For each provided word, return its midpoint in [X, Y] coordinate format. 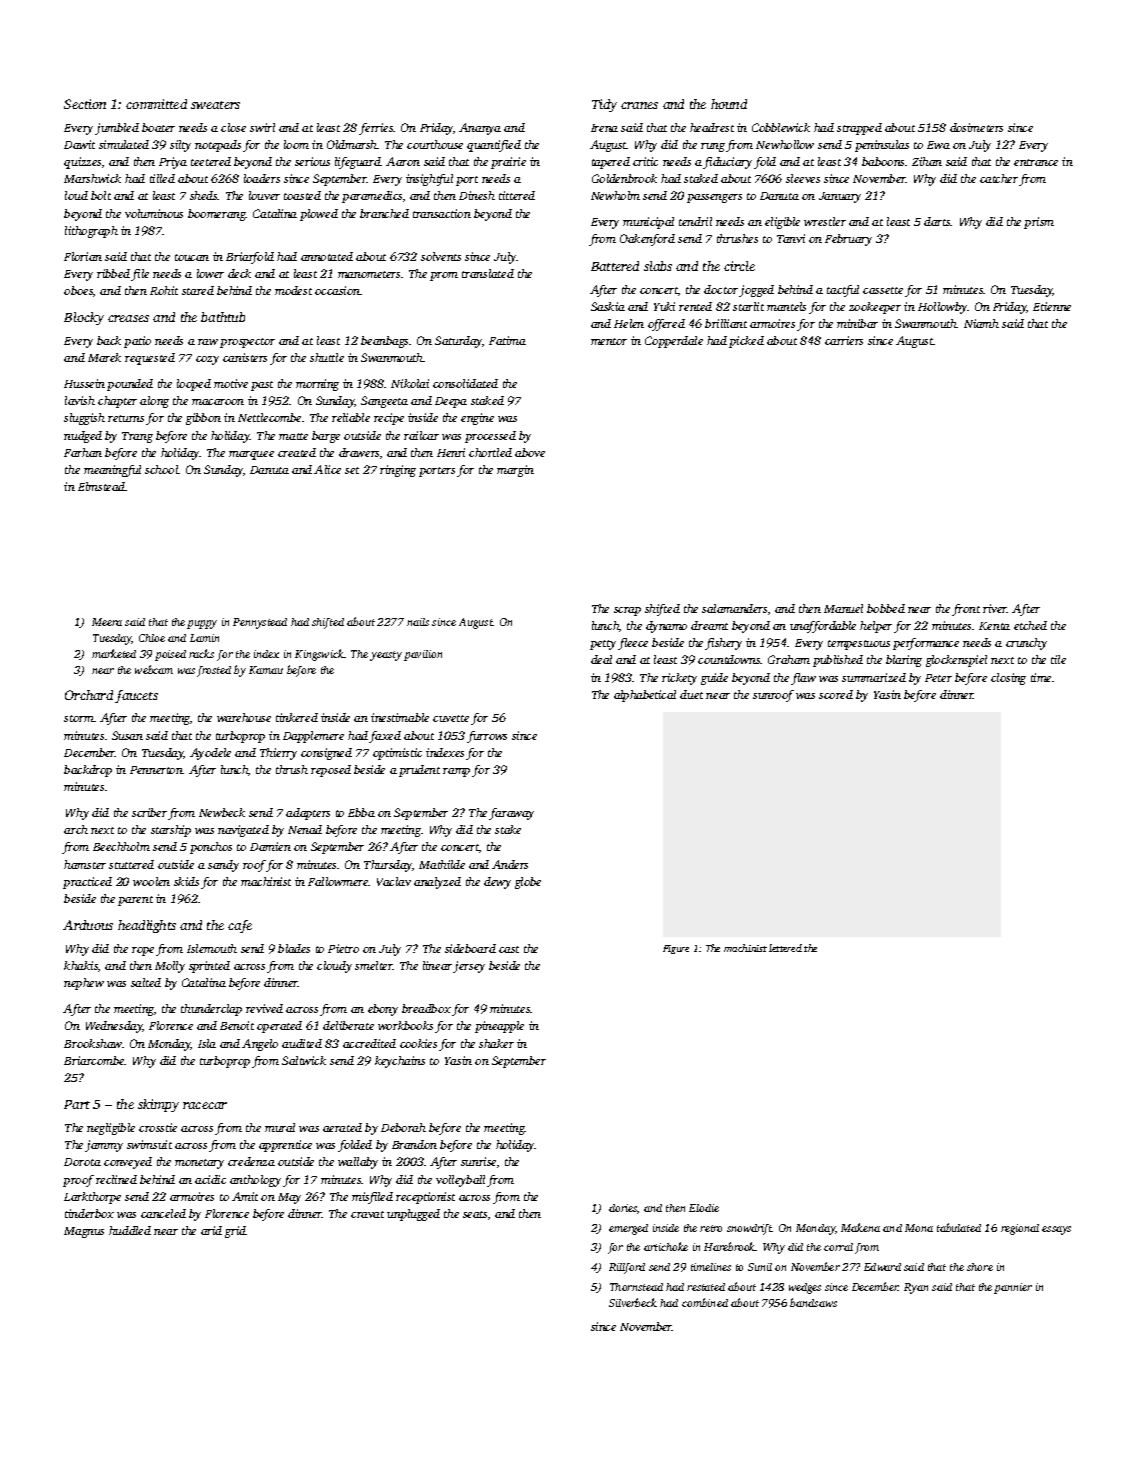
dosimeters [976, 127]
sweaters [215, 105]
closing [1008, 679]
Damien [270, 846]
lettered [785, 948]
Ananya [480, 129]
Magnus [84, 1232]
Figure [676, 949]
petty [603, 645]
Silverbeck [633, 1302]
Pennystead [260, 623]
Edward [882, 1267]
